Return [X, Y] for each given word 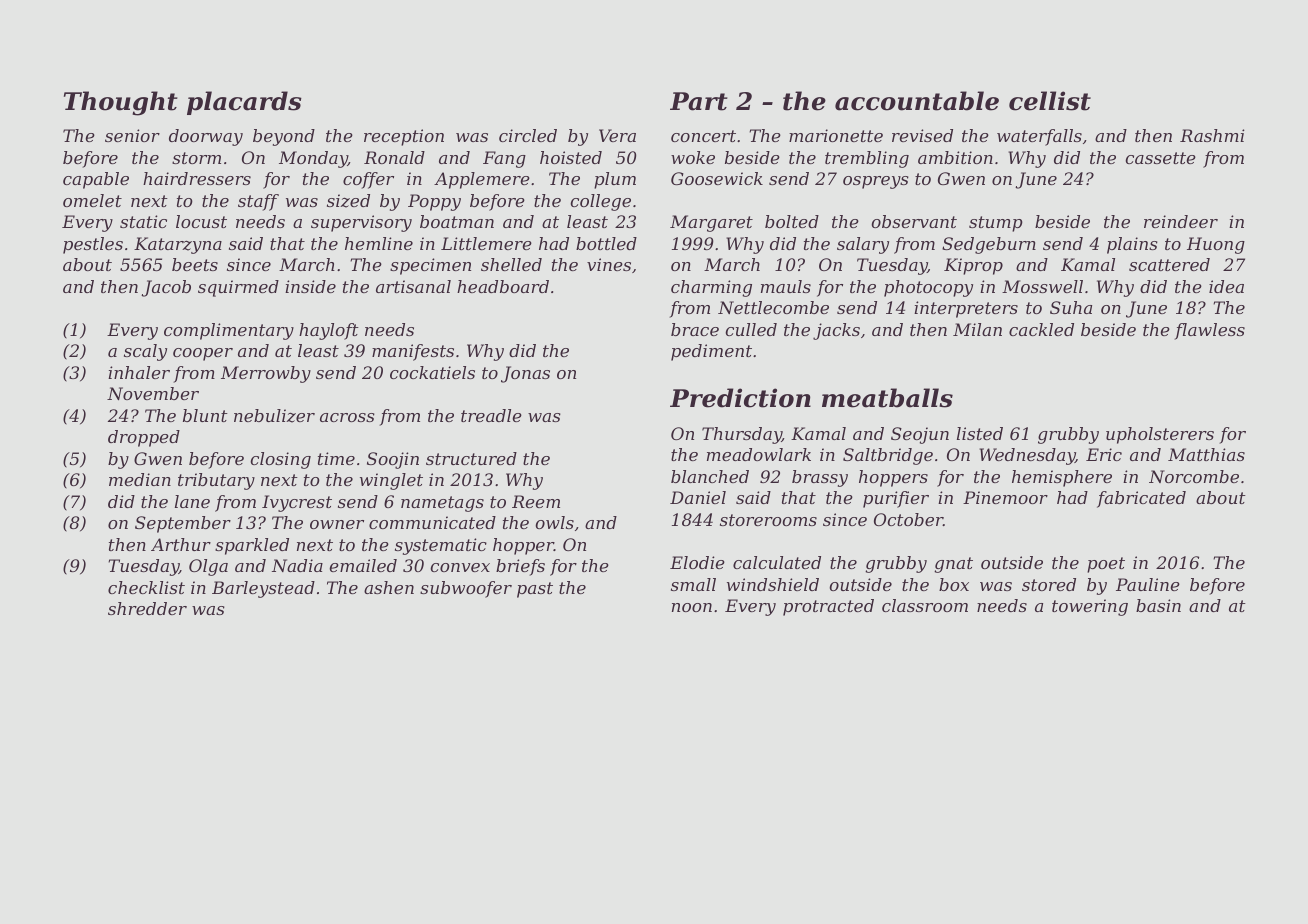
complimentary [229, 331]
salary [863, 245]
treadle [491, 415]
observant [914, 221]
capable [96, 180]
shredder [147, 608]
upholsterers [1160, 435]
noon [692, 607]
